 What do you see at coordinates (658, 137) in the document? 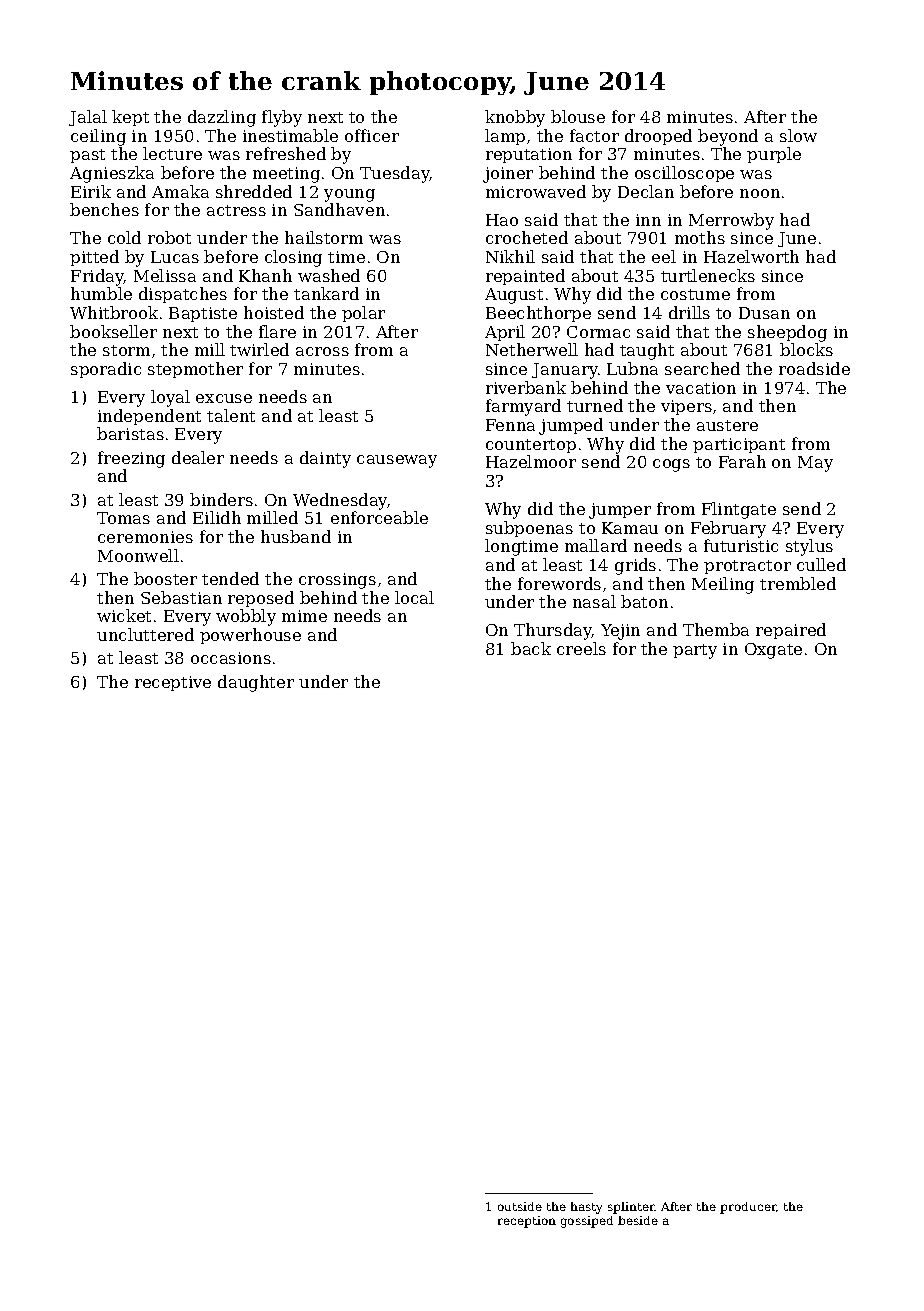
I see `drooped` at bounding box center [658, 137].
